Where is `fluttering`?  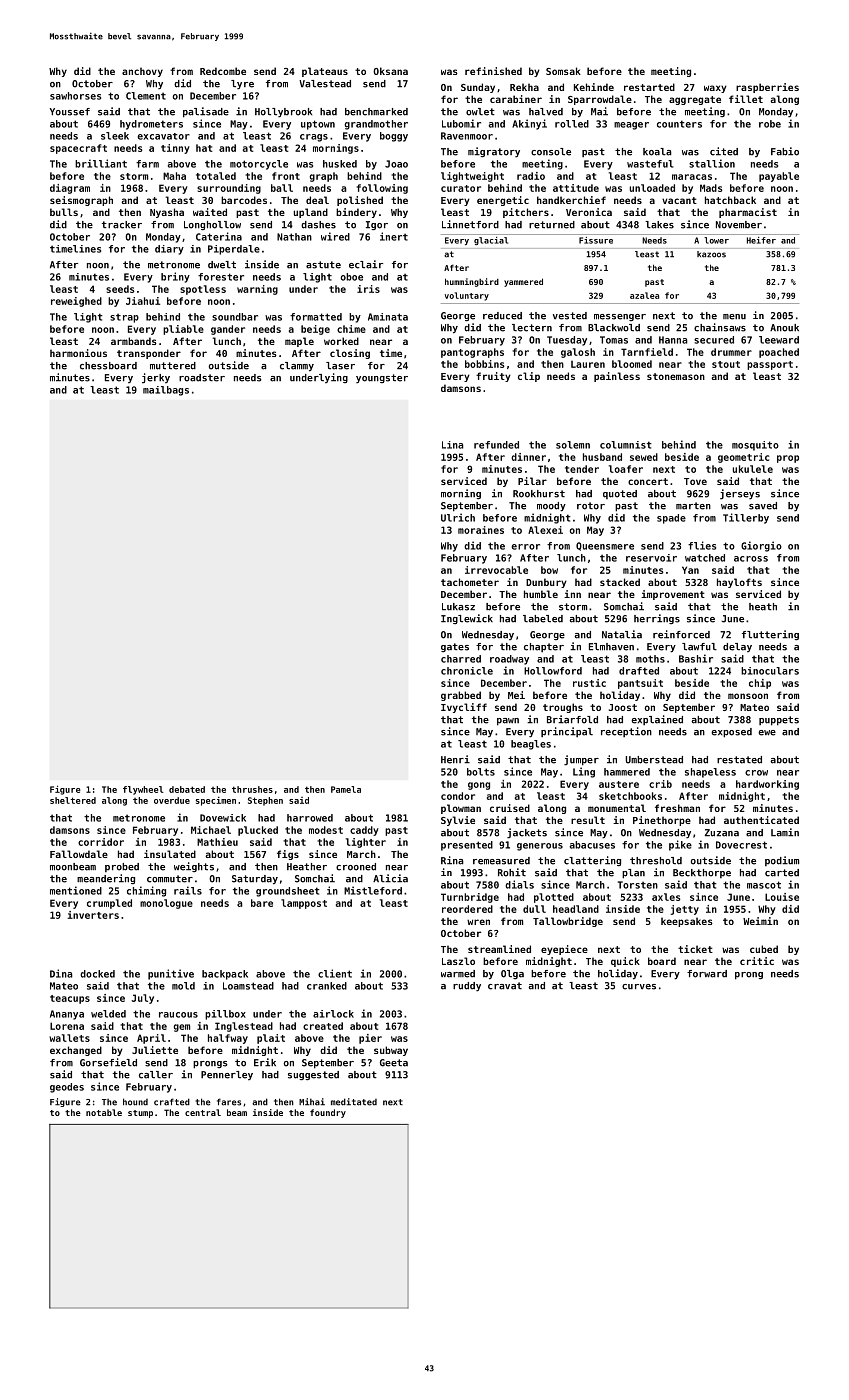 fluttering is located at coordinates (770, 635).
